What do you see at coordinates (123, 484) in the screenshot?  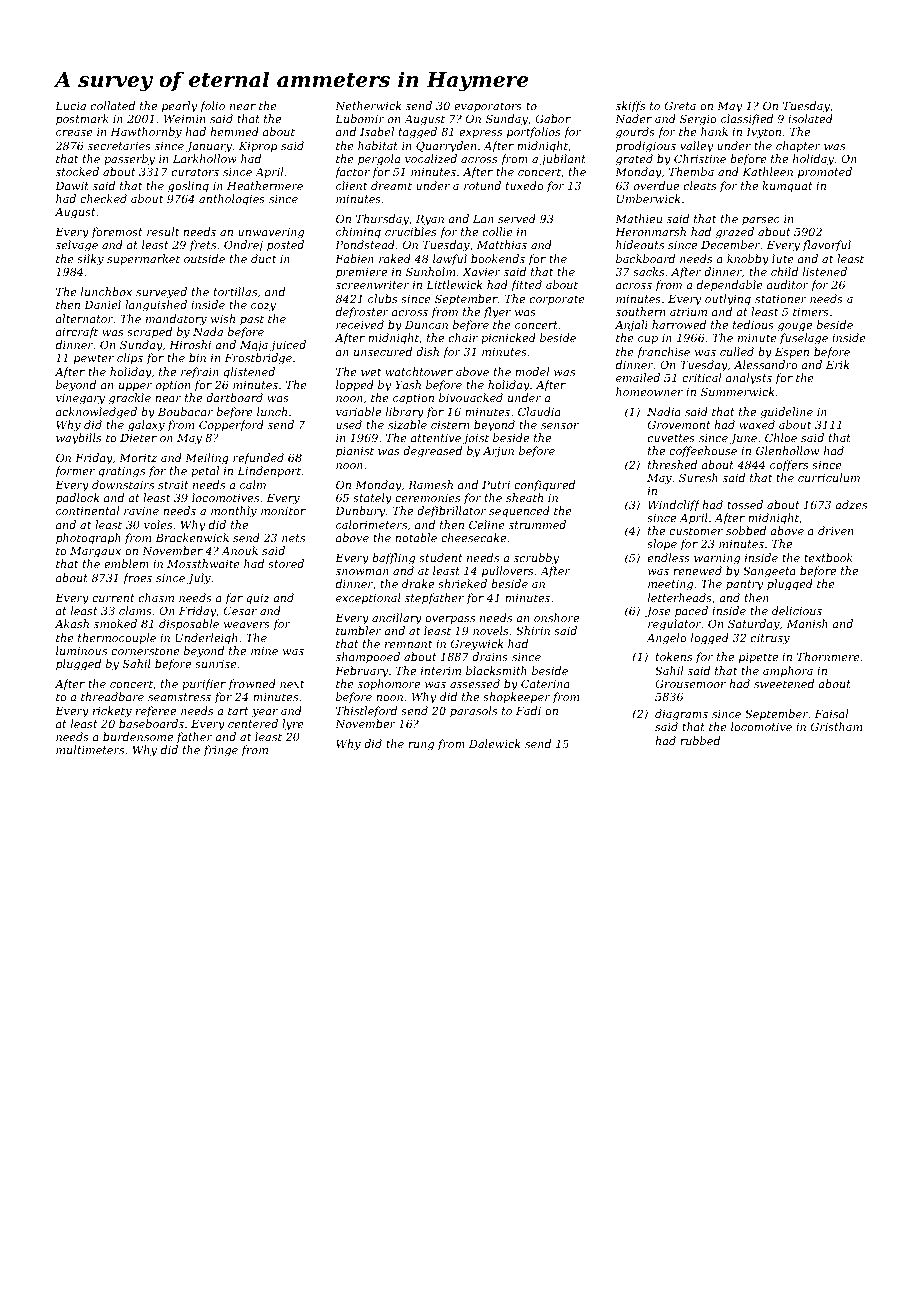 I see `downstairs` at bounding box center [123, 484].
